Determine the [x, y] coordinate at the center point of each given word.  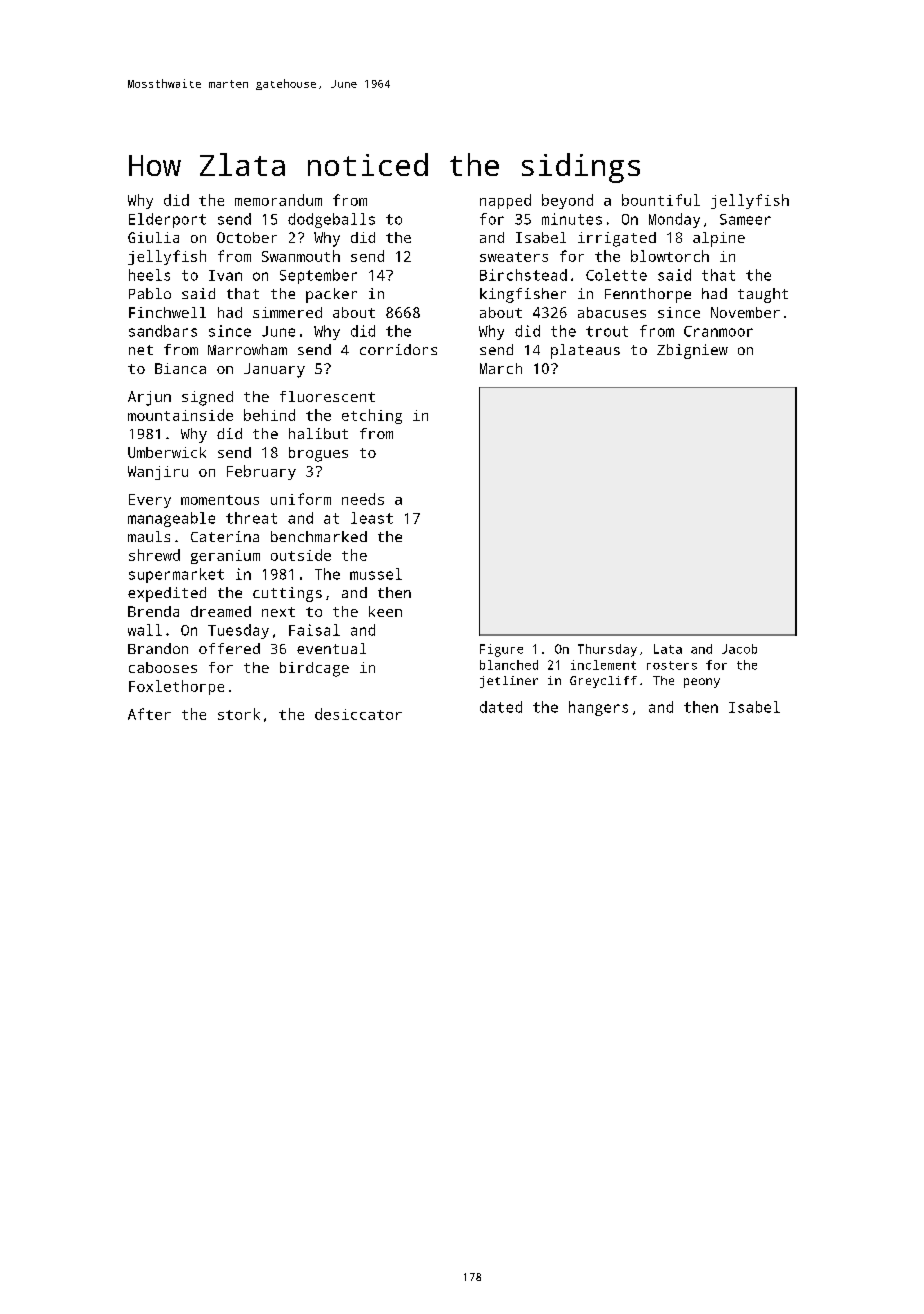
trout [607, 331]
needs [363, 499]
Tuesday [238, 631]
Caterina [225, 536]
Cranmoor [718, 331]
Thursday [607, 650]
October [247, 237]
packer [331, 295]
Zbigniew [692, 351]
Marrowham [247, 349]
